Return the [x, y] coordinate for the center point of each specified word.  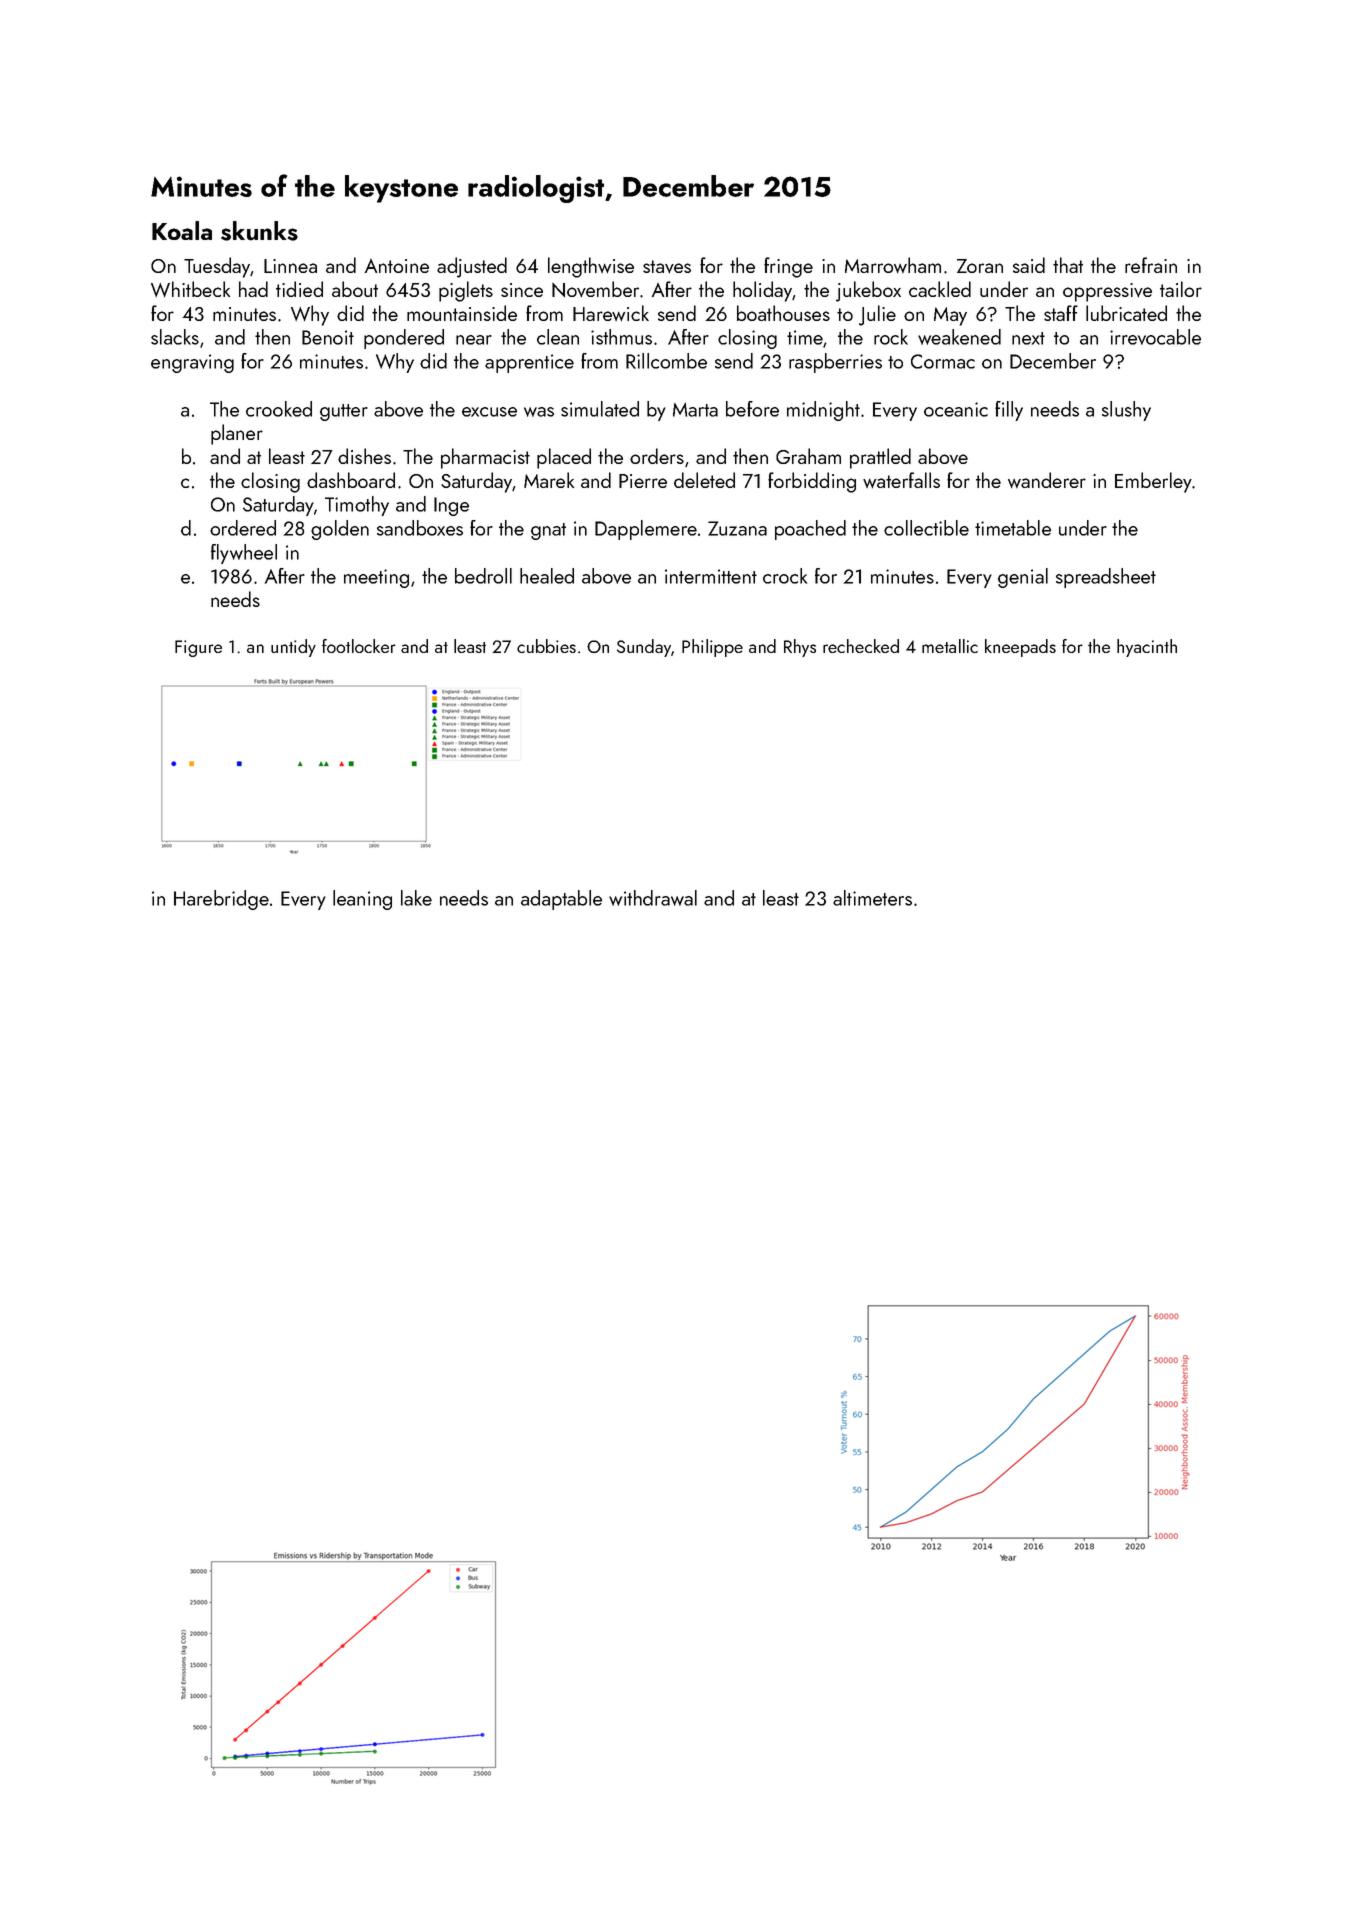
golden [340, 530]
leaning [362, 900]
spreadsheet [1106, 578]
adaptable [561, 900]
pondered [404, 339]
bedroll [483, 576]
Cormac [943, 361]
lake [416, 898]
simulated [600, 409]
